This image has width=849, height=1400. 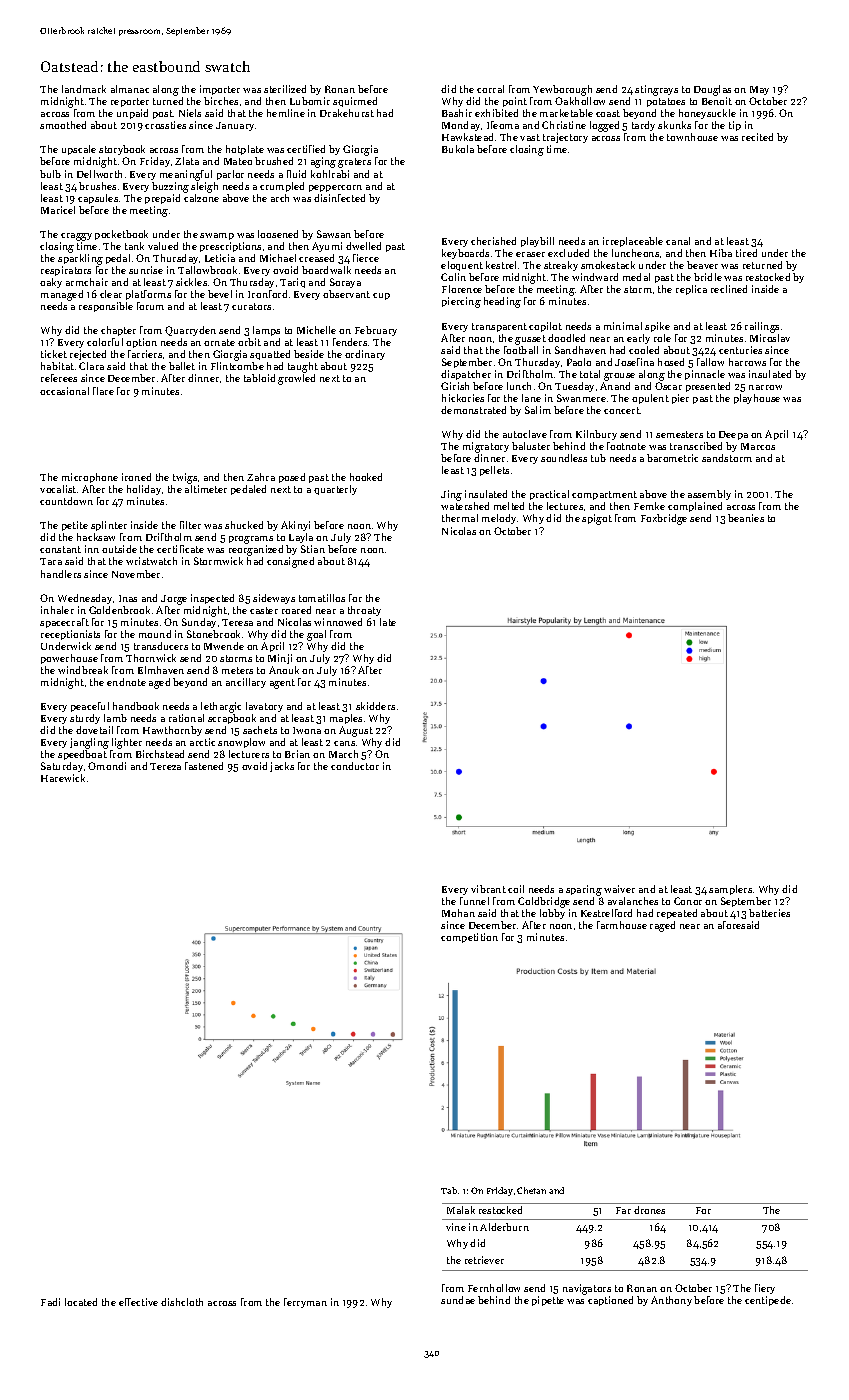 What do you see at coordinates (286, 113) in the image?
I see `hemline` at bounding box center [286, 113].
